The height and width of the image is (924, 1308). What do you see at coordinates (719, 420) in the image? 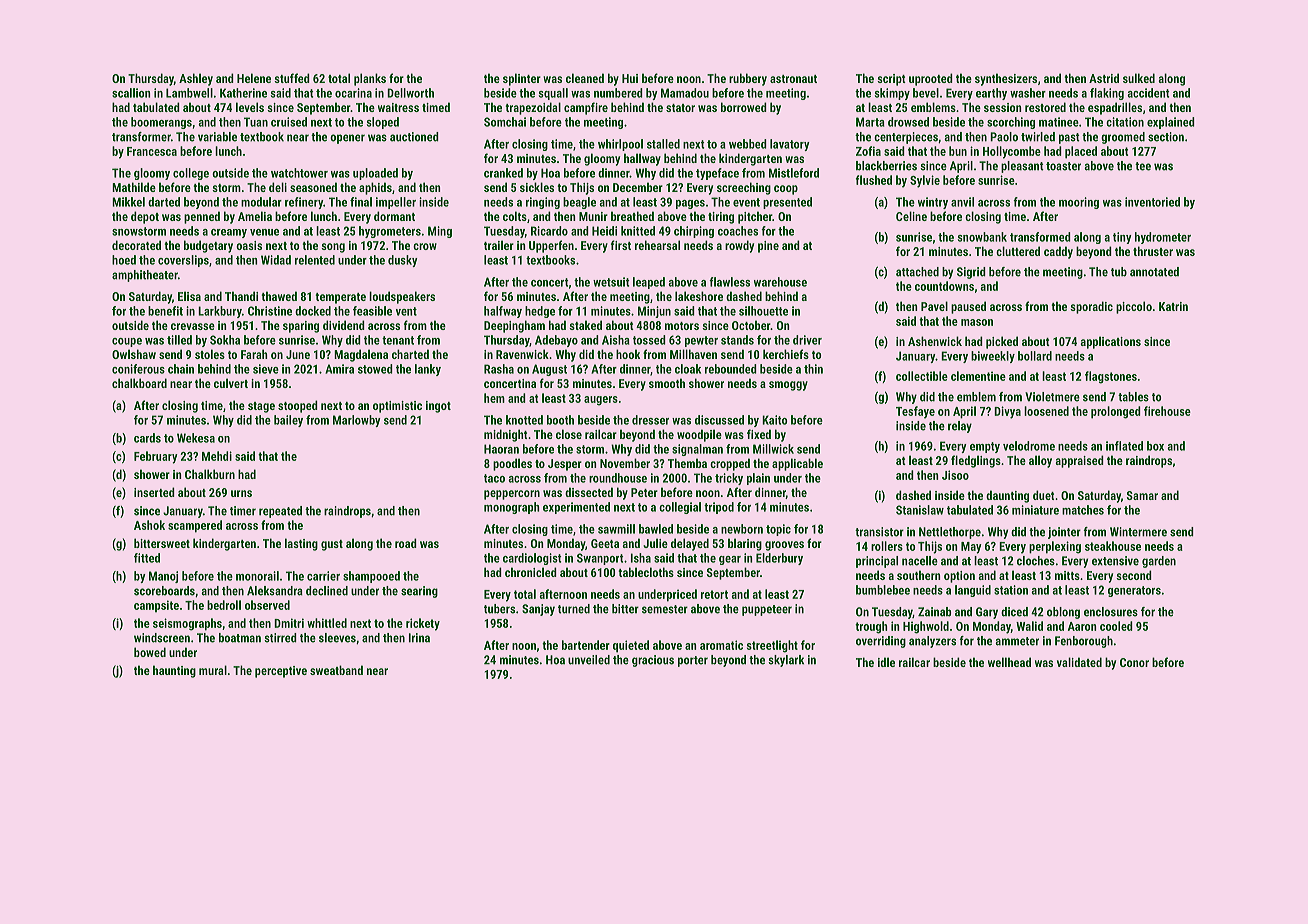
I see `discussed` at bounding box center [719, 420].
